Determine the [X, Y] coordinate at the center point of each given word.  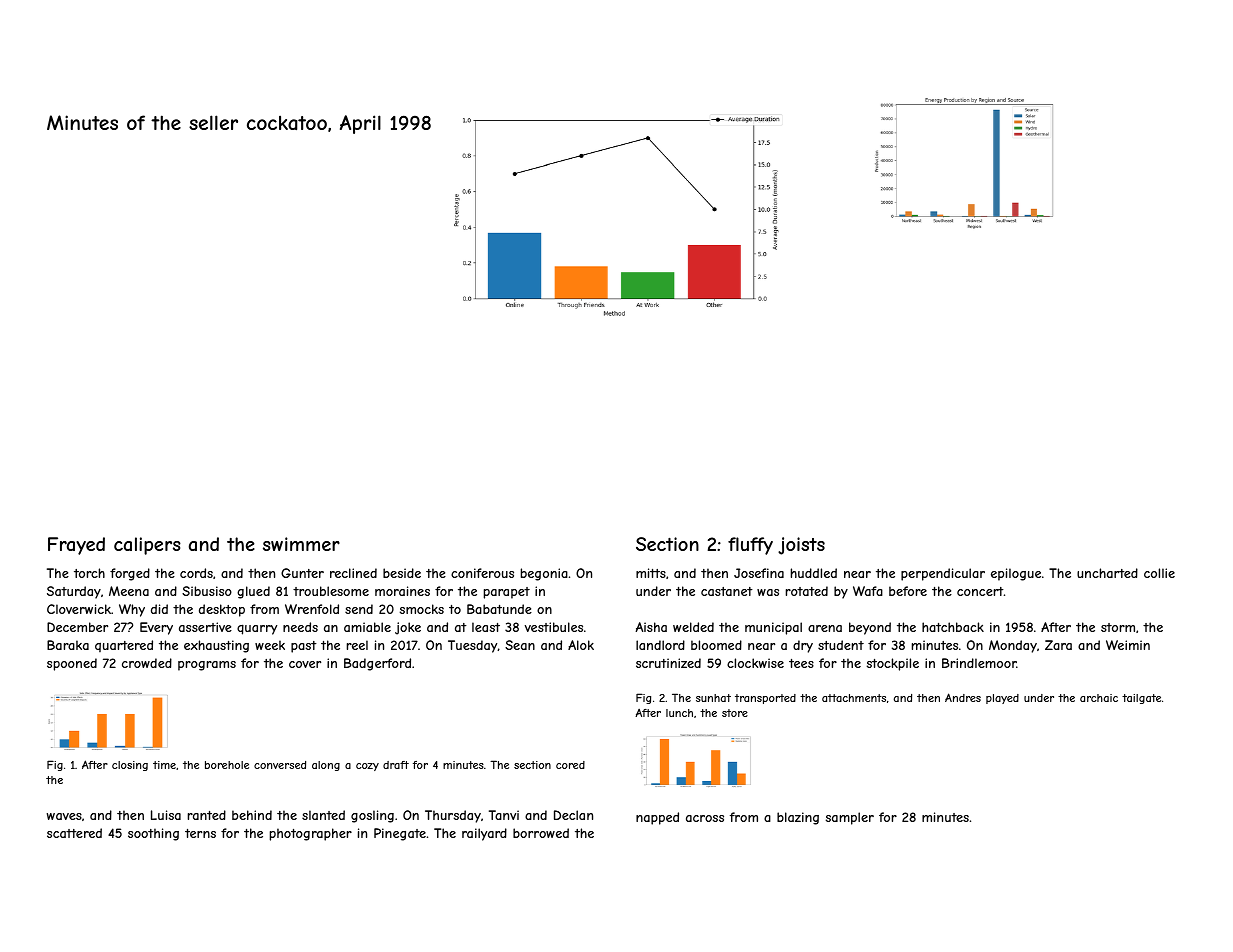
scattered [74, 833]
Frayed [76, 546]
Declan [573, 815]
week [270, 645]
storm [1118, 627]
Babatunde [499, 609]
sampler [850, 818]
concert [980, 591]
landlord [660, 645]
